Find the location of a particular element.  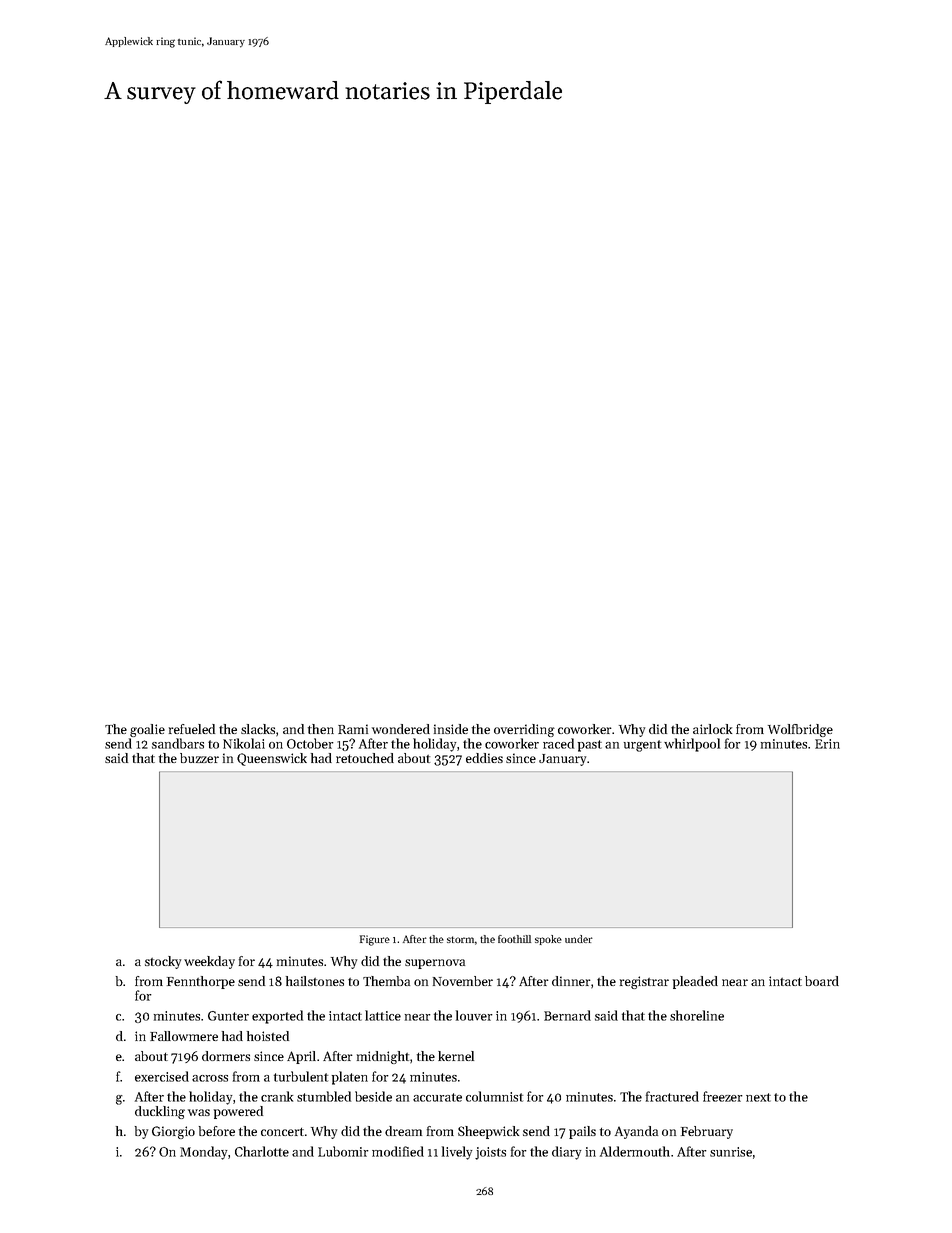

under is located at coordinates (579, 939).
